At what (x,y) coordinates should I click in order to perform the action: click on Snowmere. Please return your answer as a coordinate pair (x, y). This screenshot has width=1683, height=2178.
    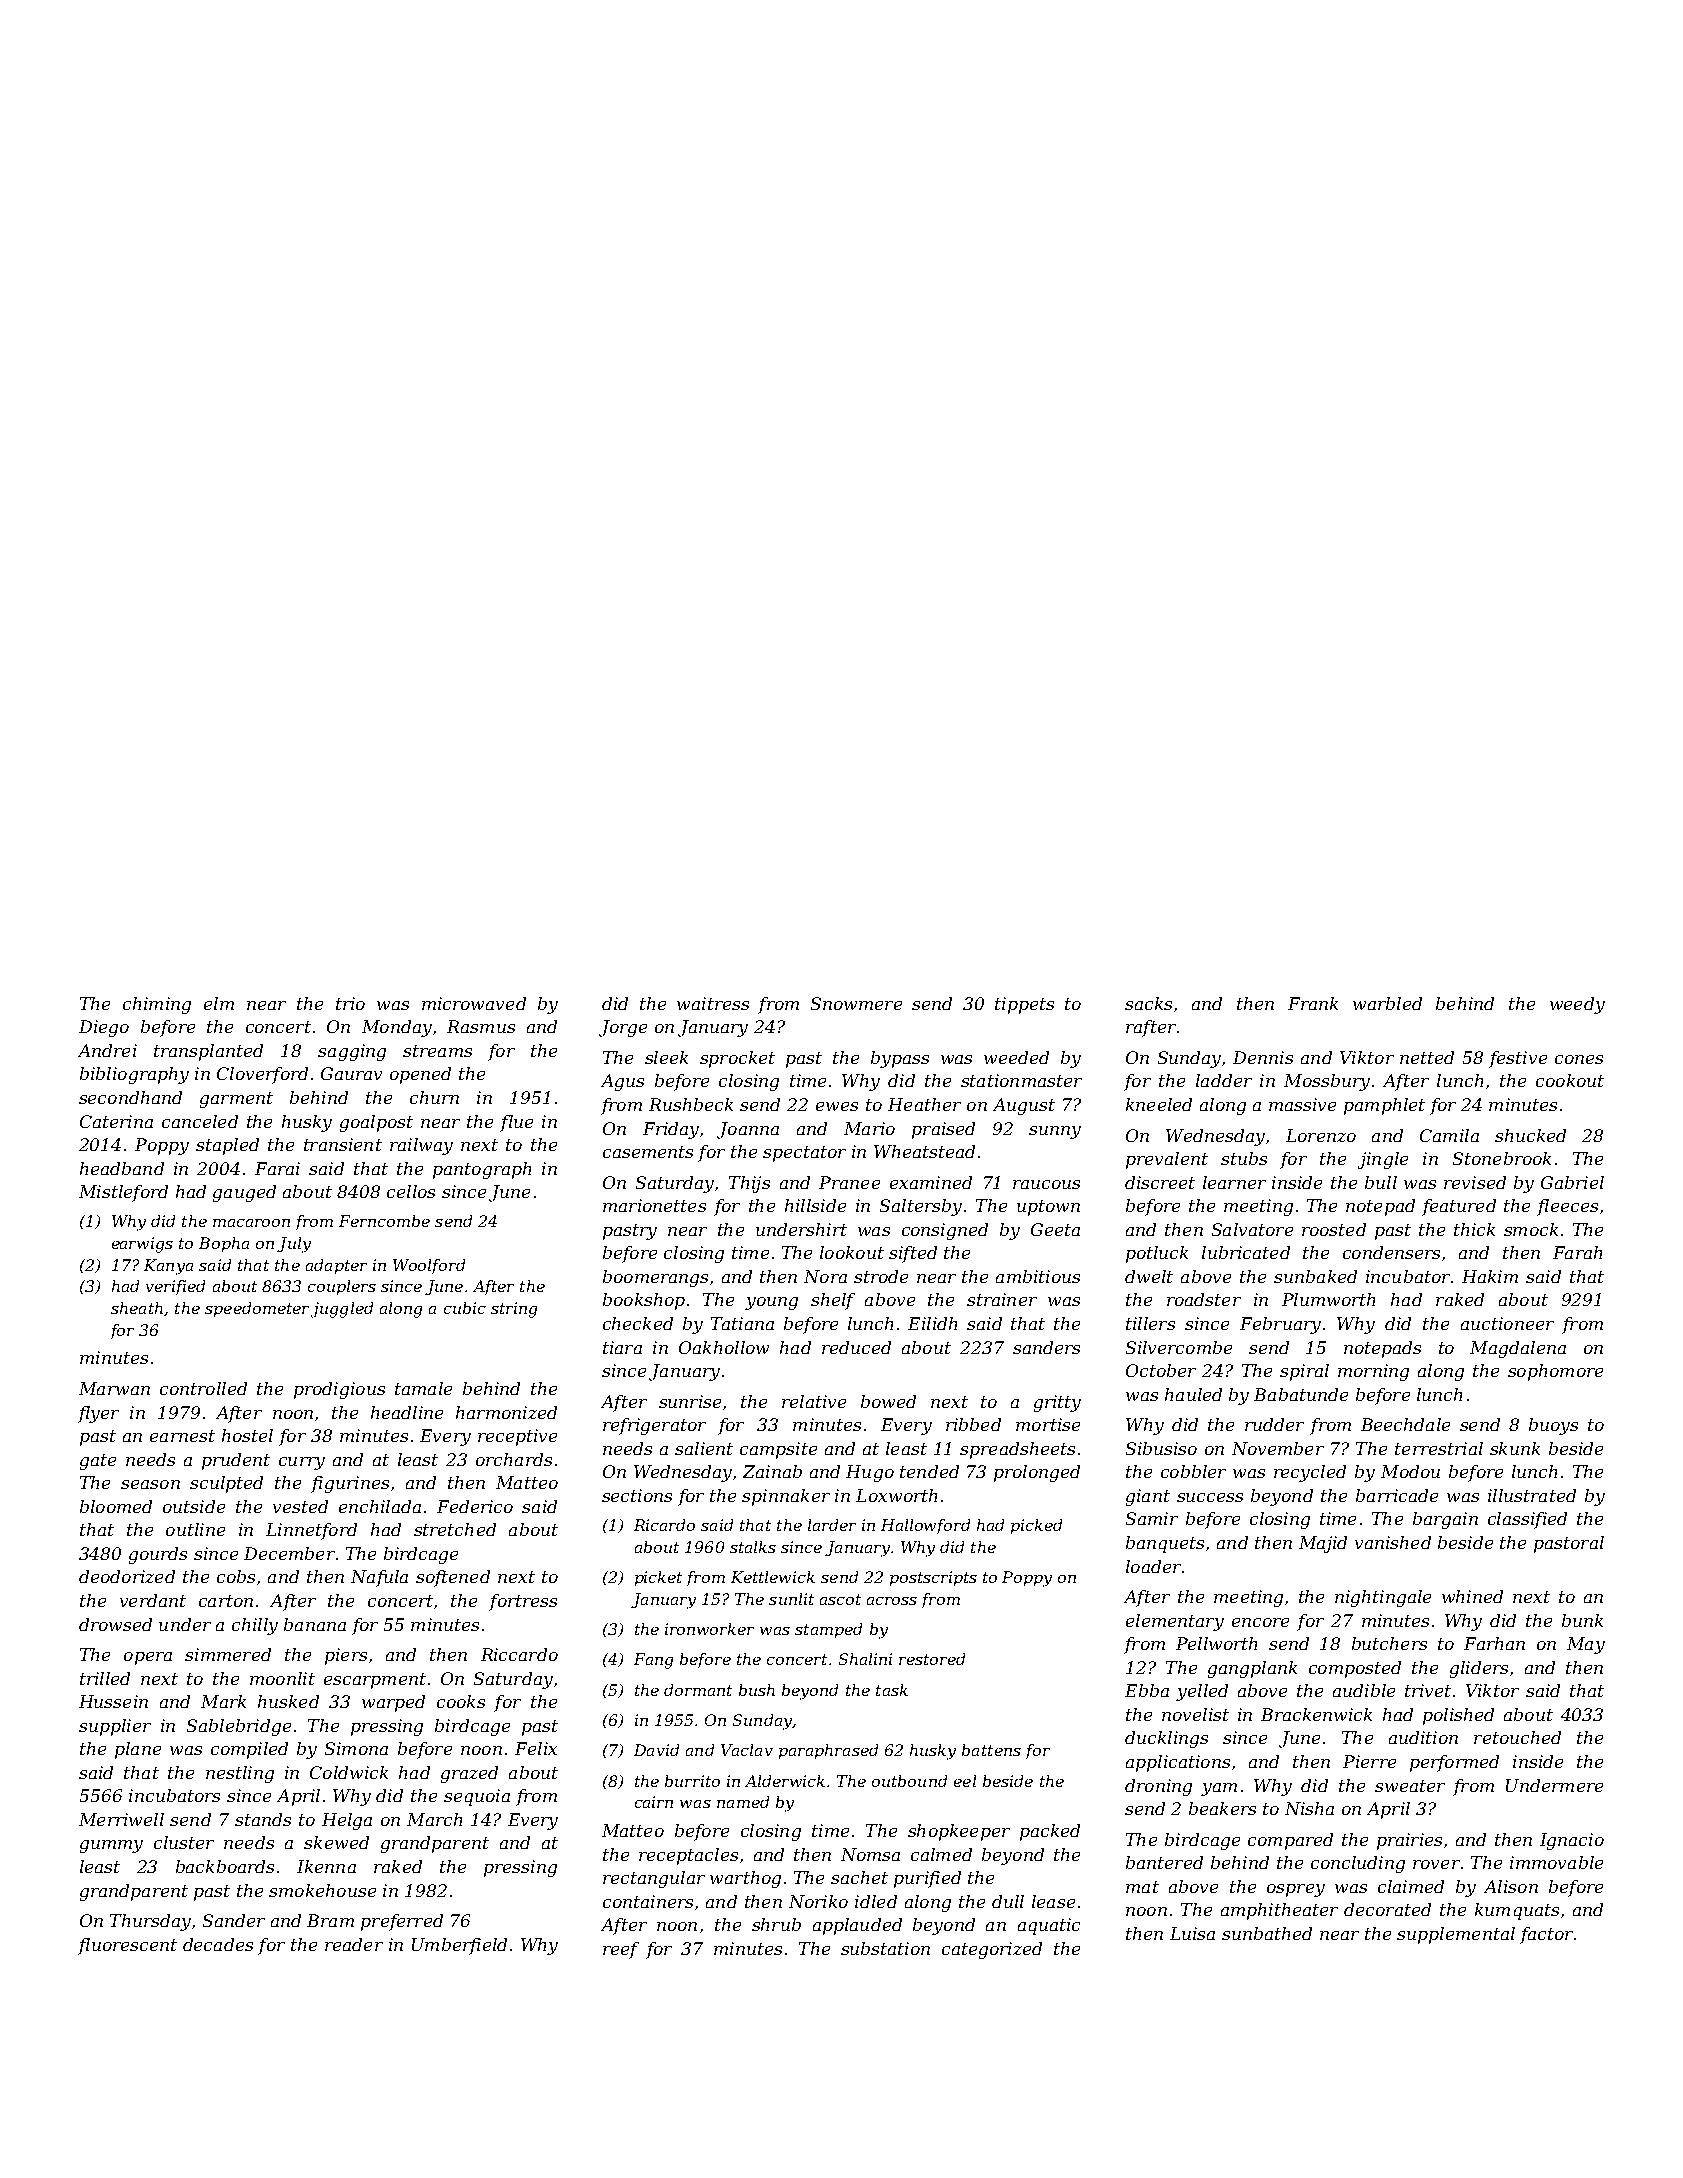
    Looking at the image, I should click on (856, 1003).
